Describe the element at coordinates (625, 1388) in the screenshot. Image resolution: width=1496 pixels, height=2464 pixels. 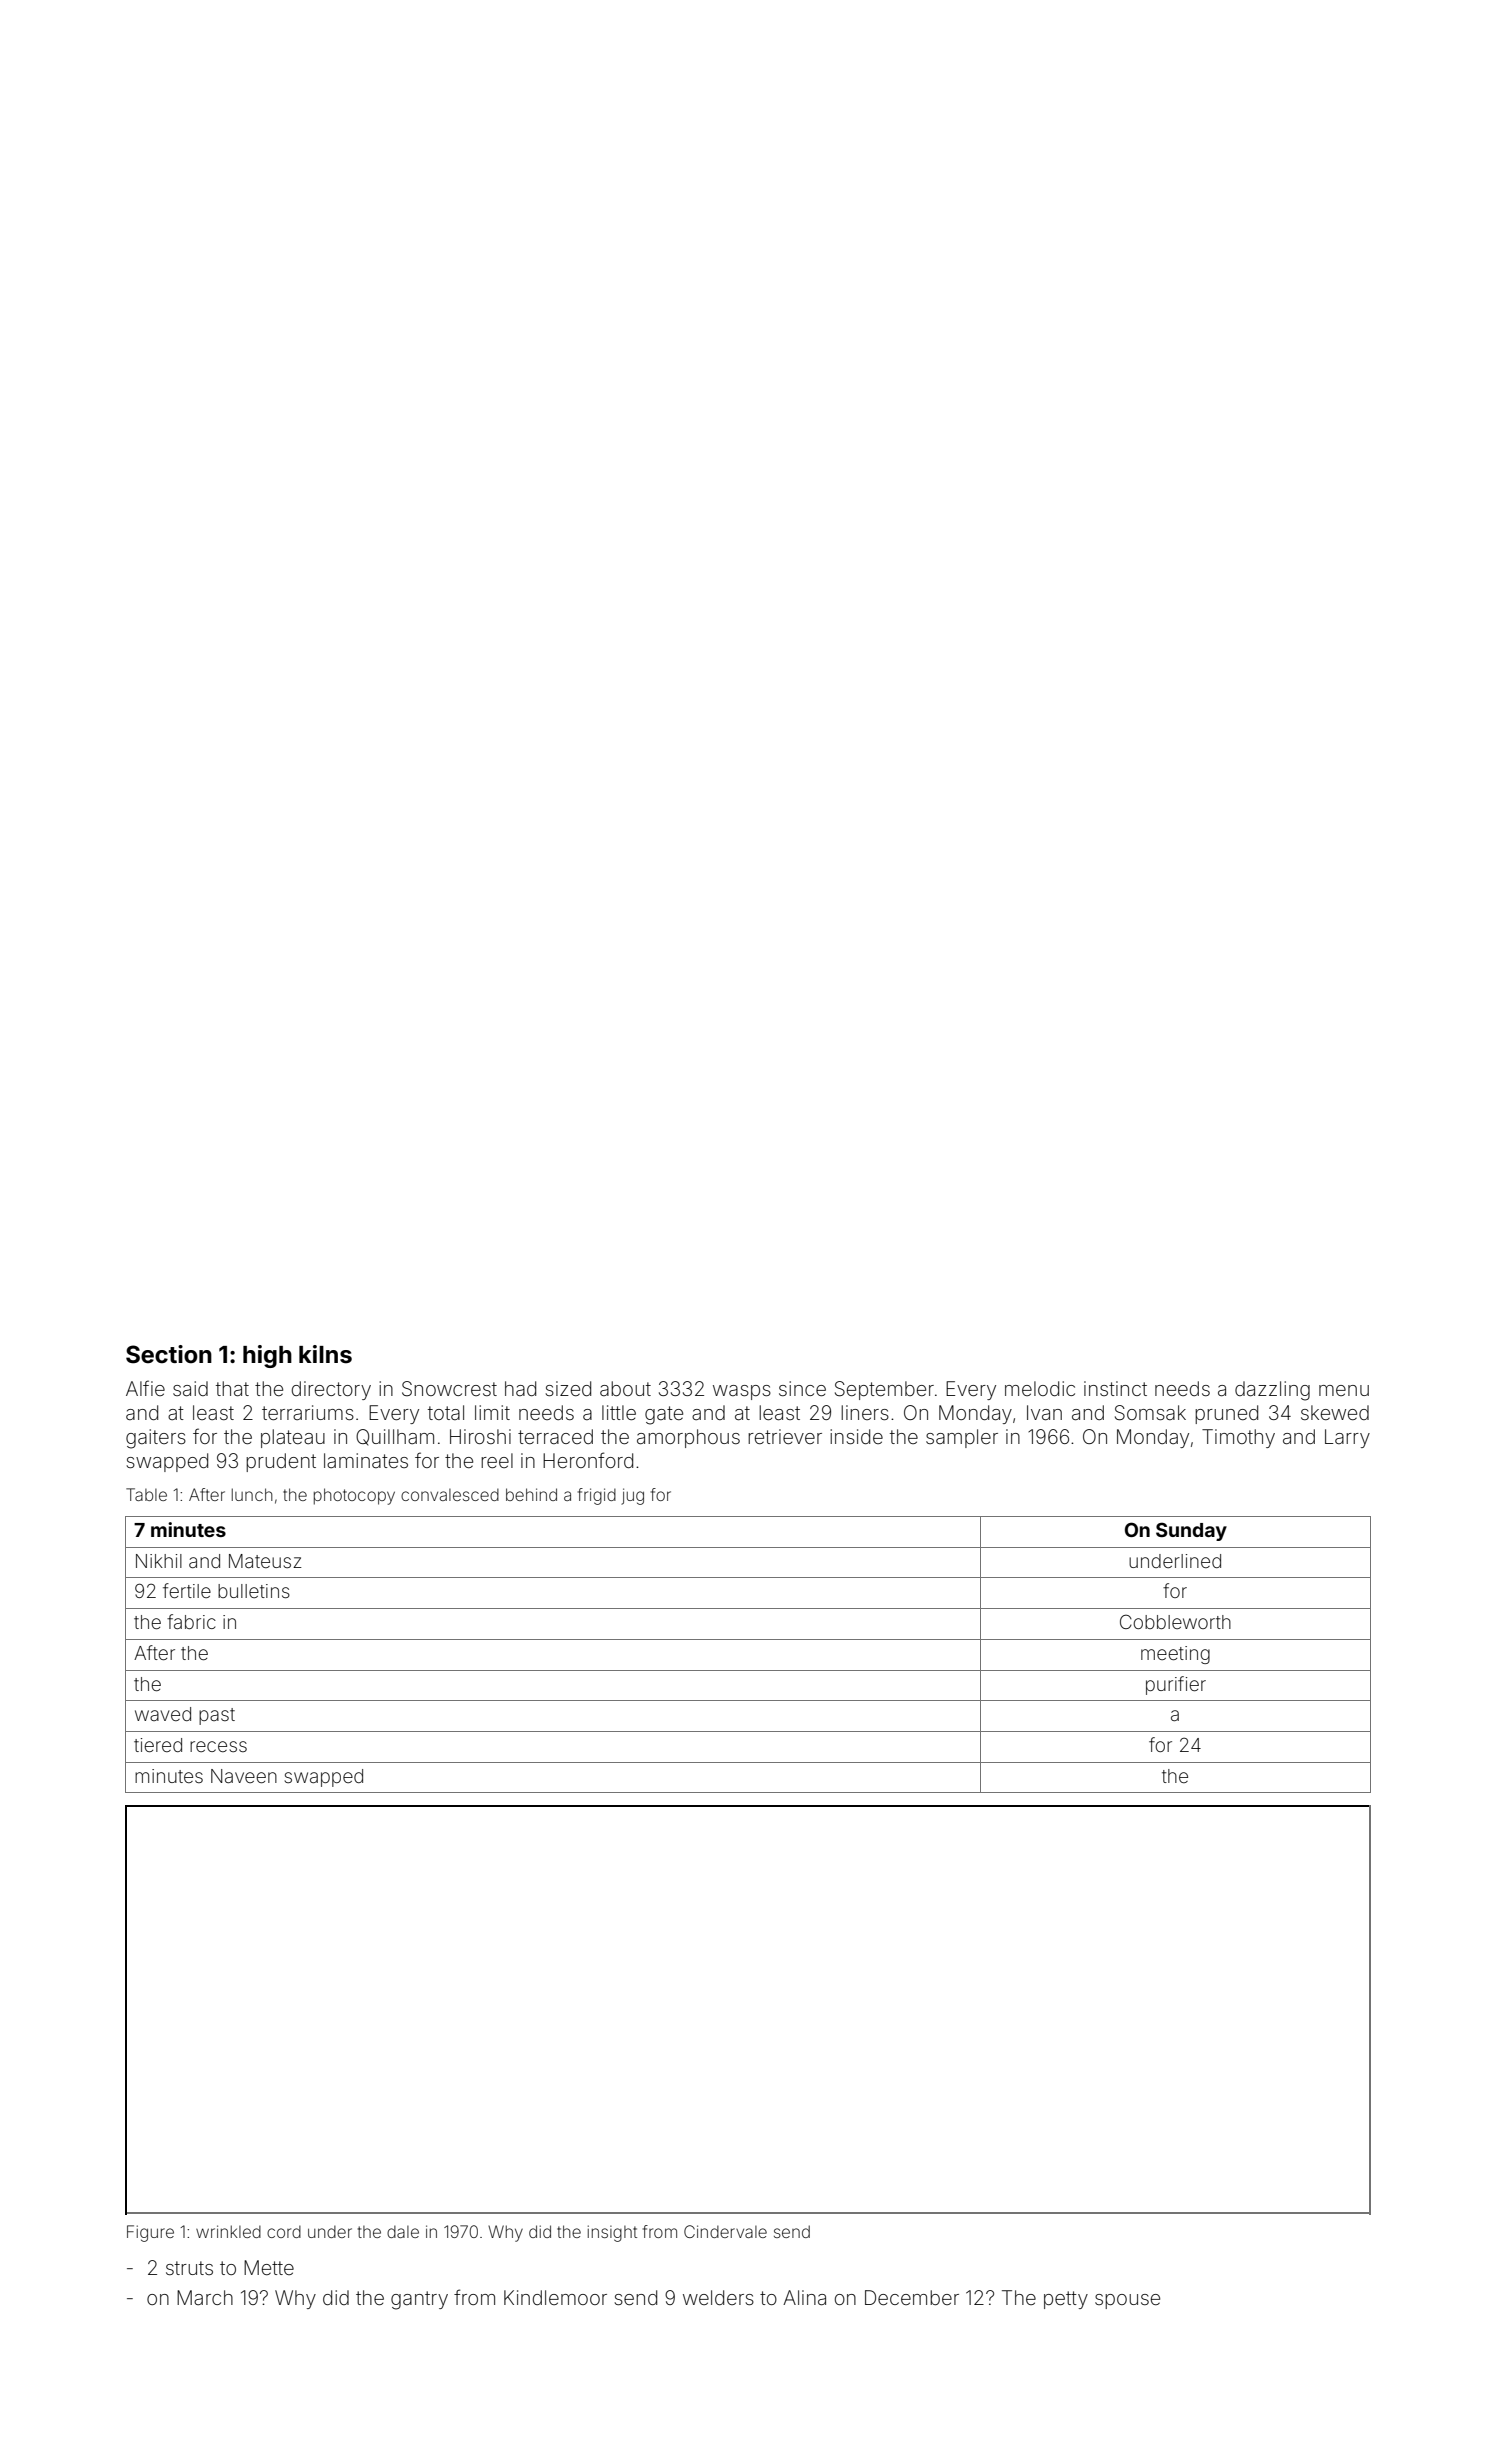
I see `about` at that location.
